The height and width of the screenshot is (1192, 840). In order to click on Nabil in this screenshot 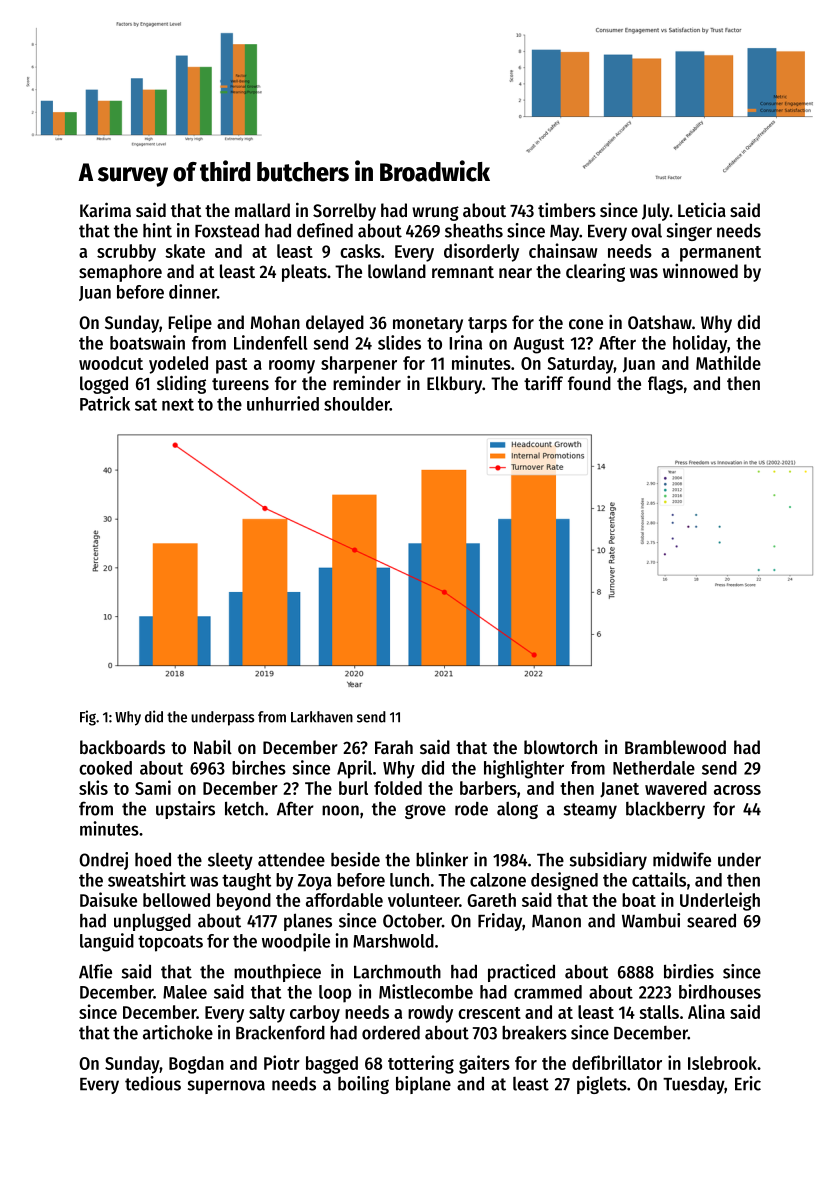, I will do `click(213, 746)`.
